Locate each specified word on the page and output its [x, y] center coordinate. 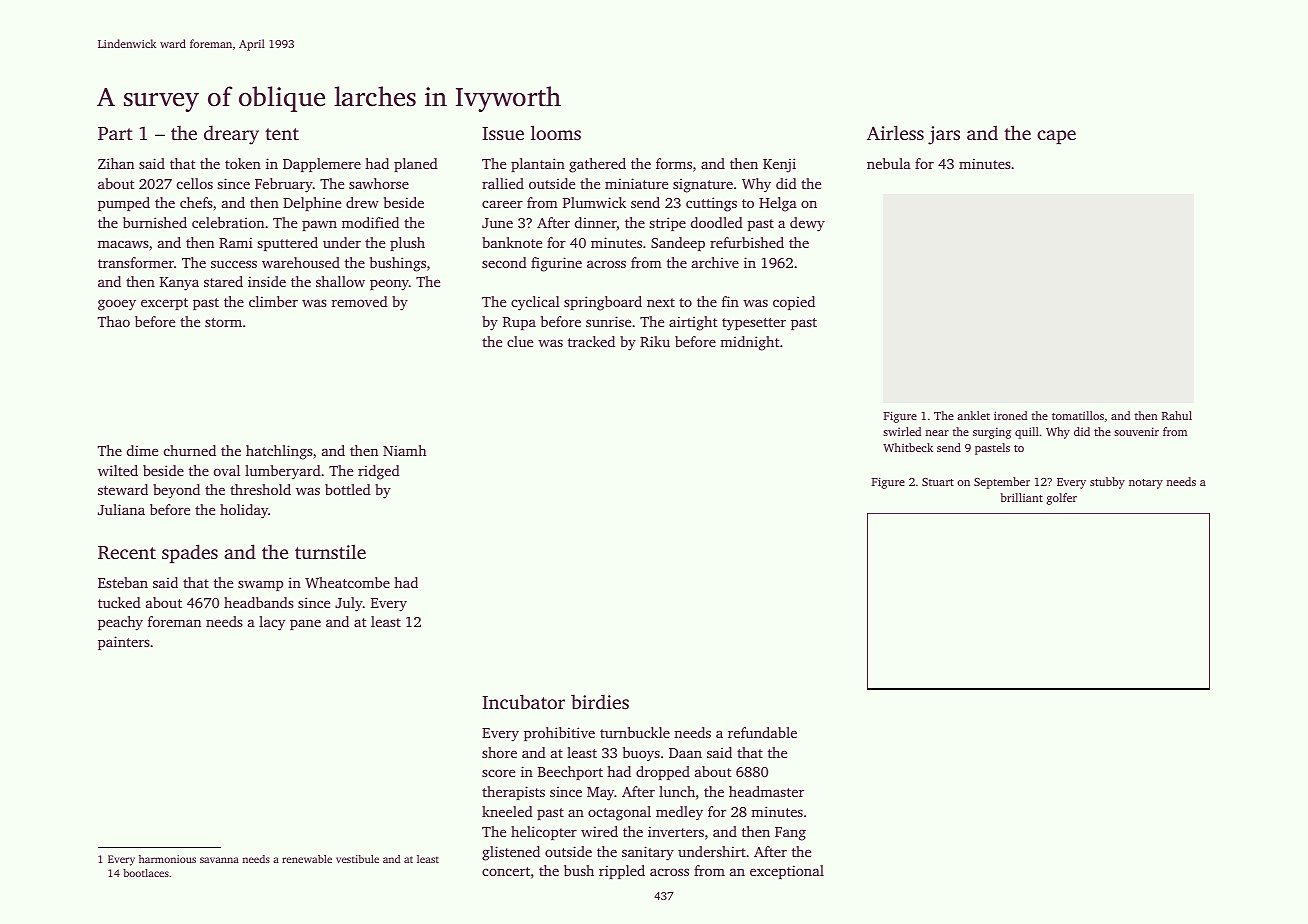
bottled [348, 489]
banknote [512, 242]
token [243, 163]
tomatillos [1078, 415]
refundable [762, 732]
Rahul [1177, 415]
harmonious [167, 859]
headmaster [766, 791]
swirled [902, 431]
